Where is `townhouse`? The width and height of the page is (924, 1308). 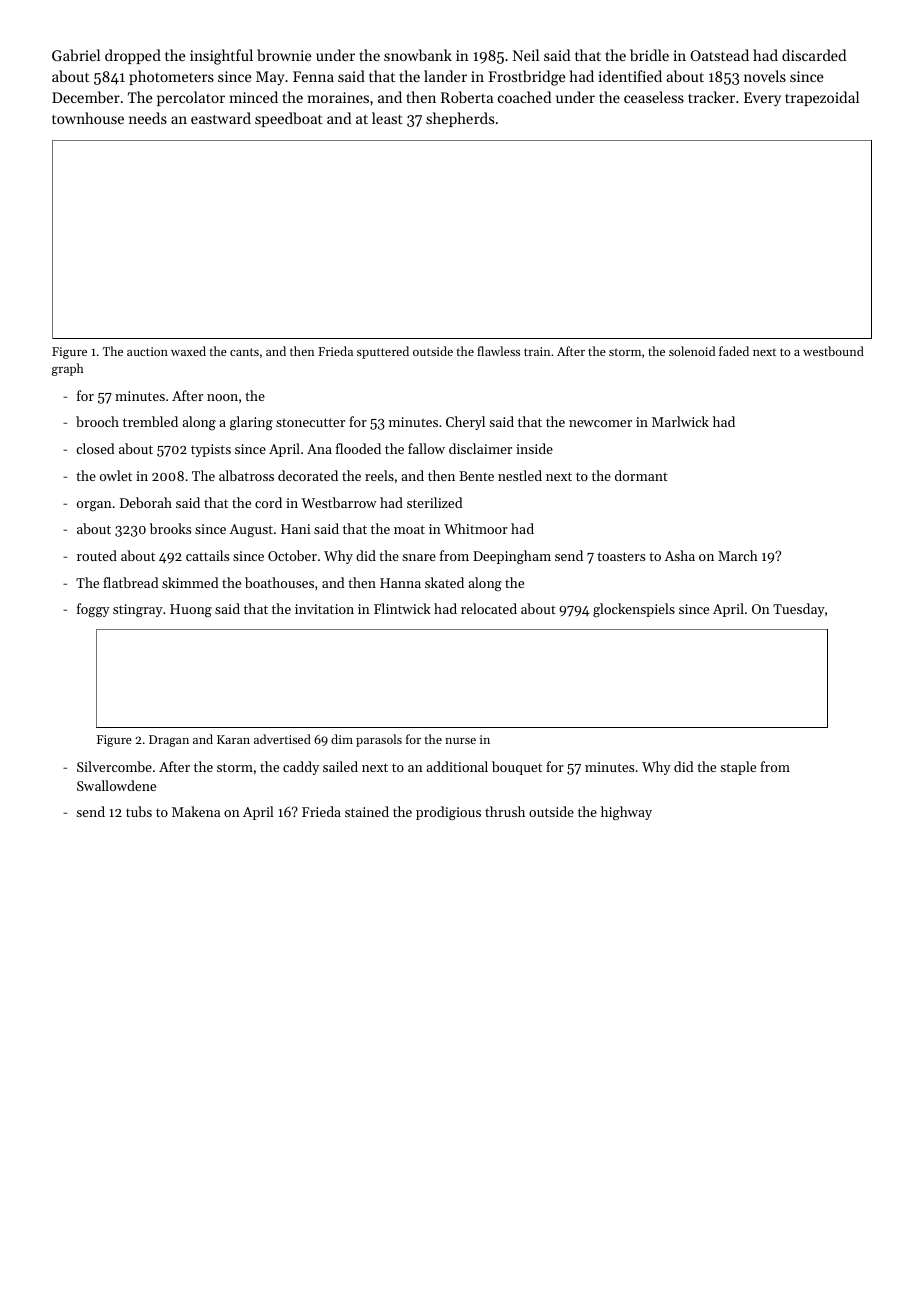
townhouse is located at coordinates (88, 118).
